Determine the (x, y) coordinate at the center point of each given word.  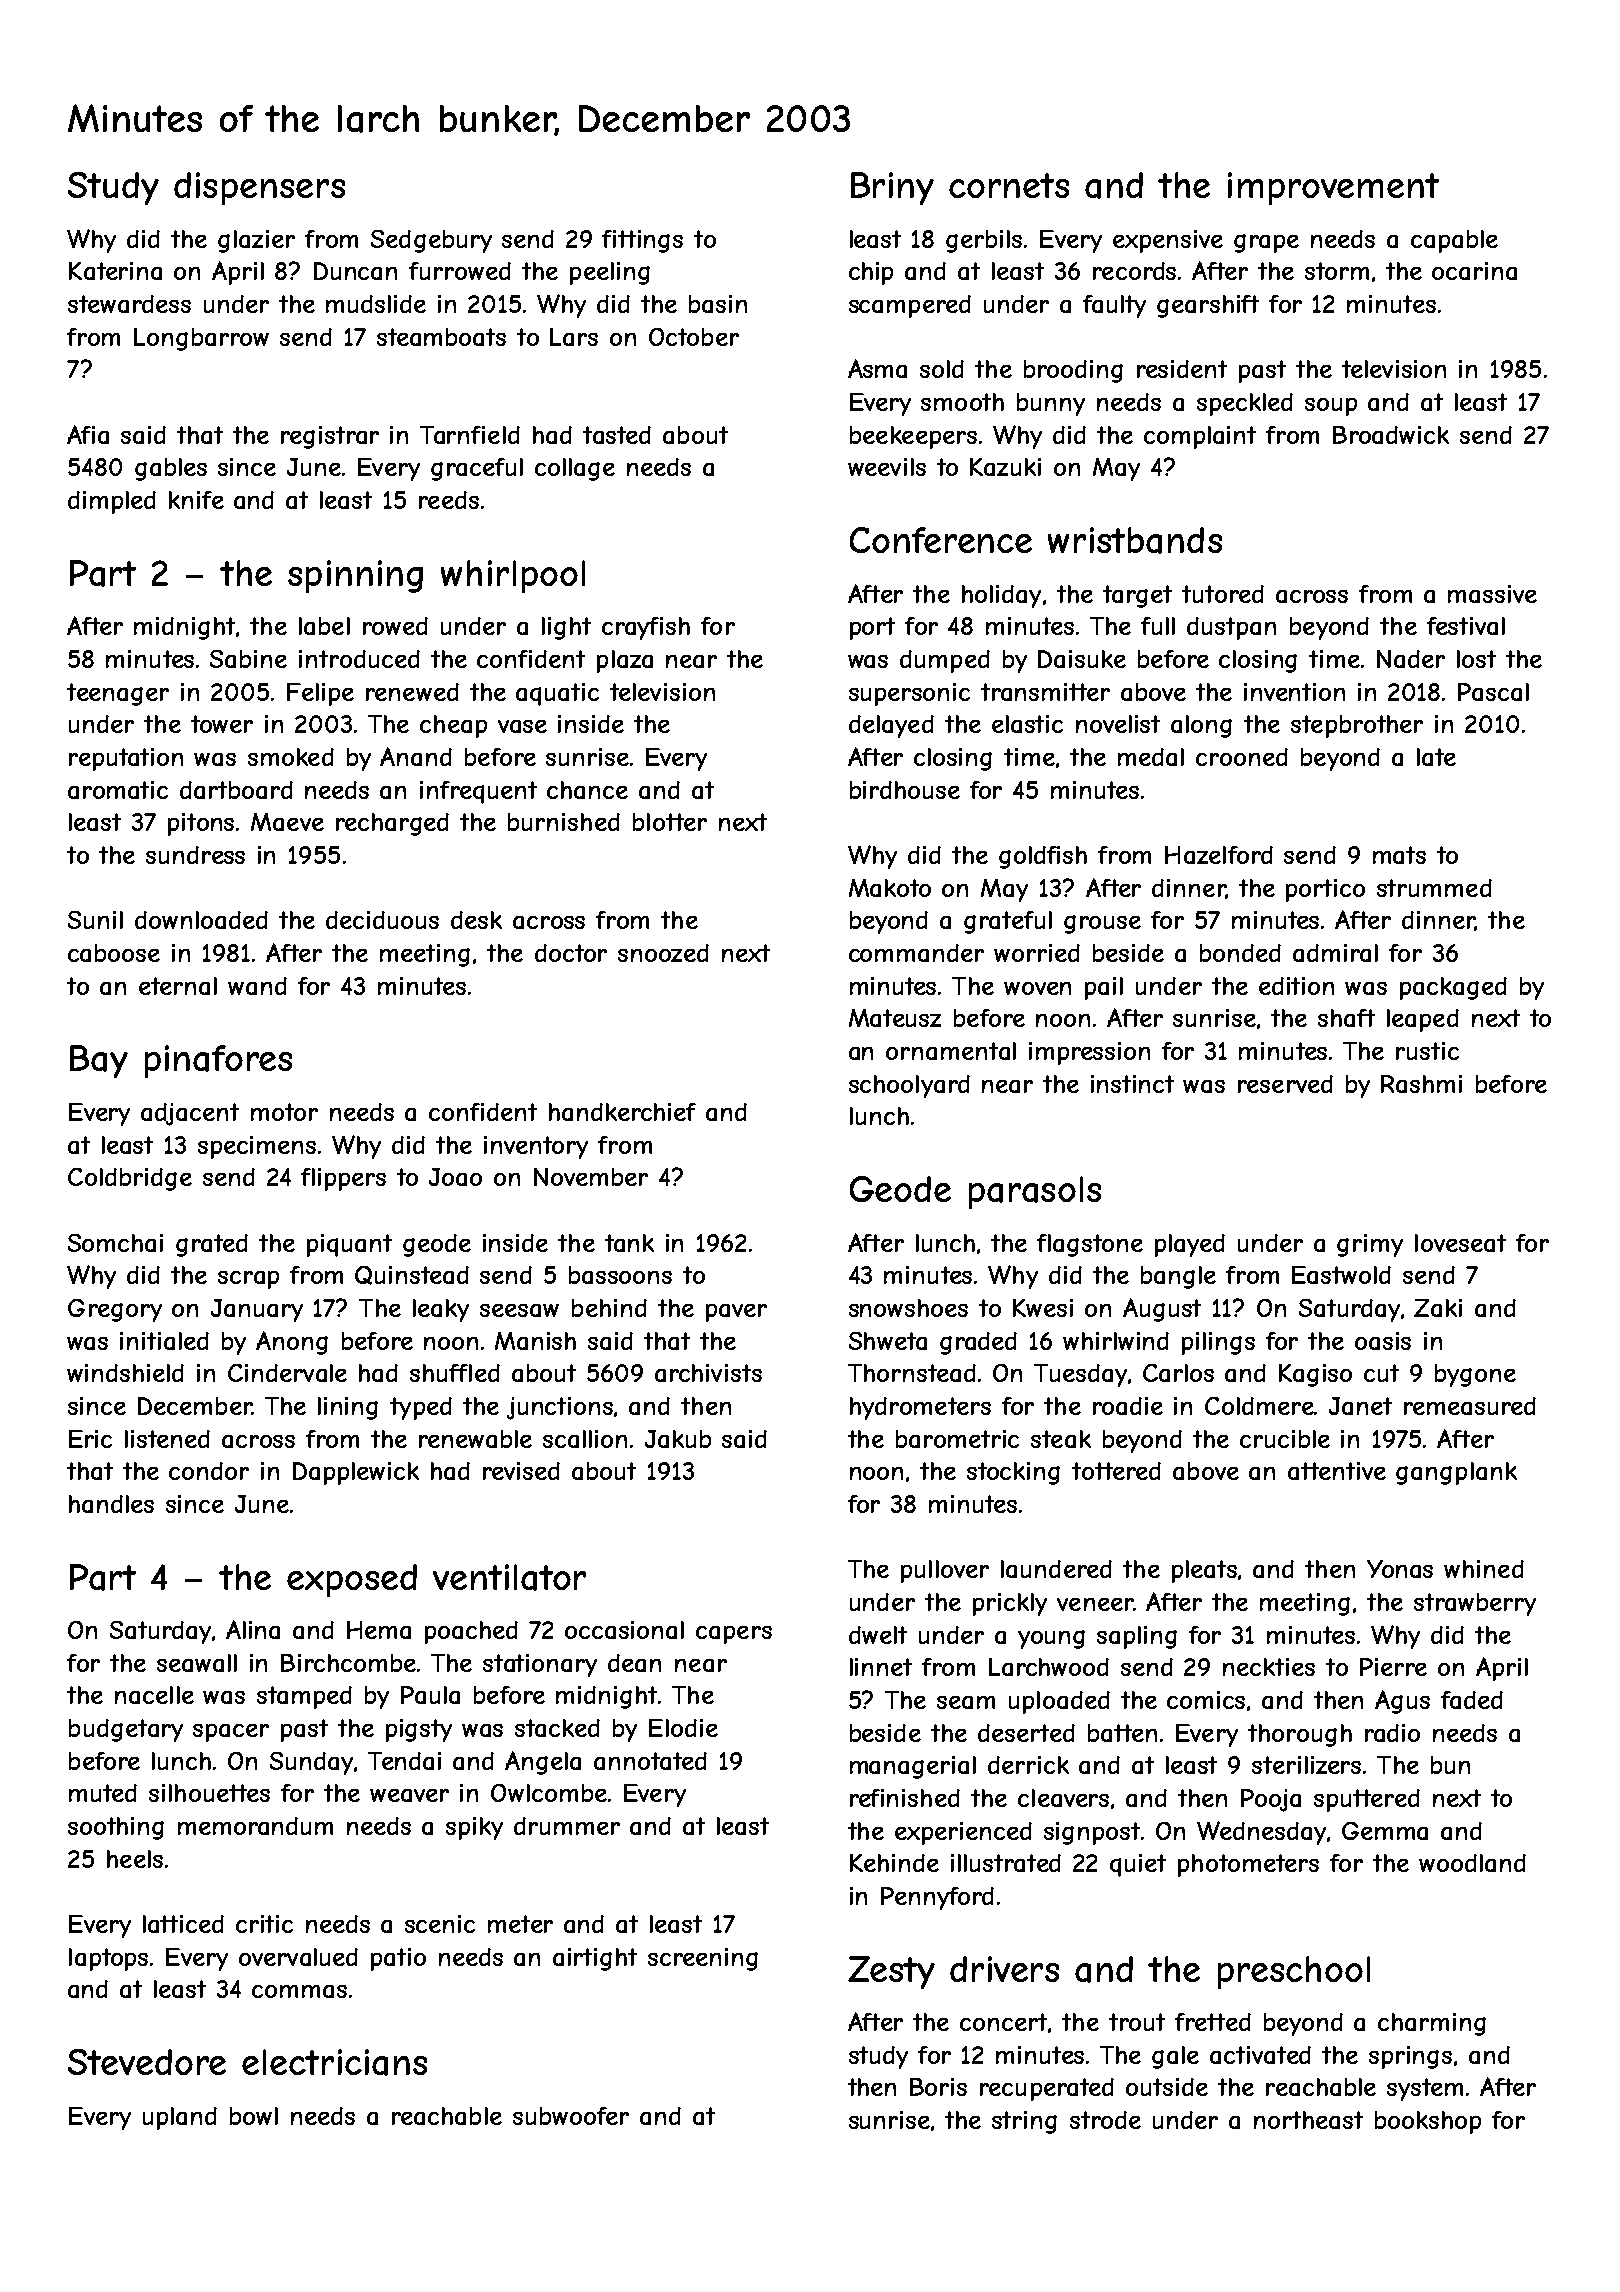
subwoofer (571, 2116)
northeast (1308, 2120)
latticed (183, 1924)
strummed (1434, 888)
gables (171, 469)
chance (587, 790)
